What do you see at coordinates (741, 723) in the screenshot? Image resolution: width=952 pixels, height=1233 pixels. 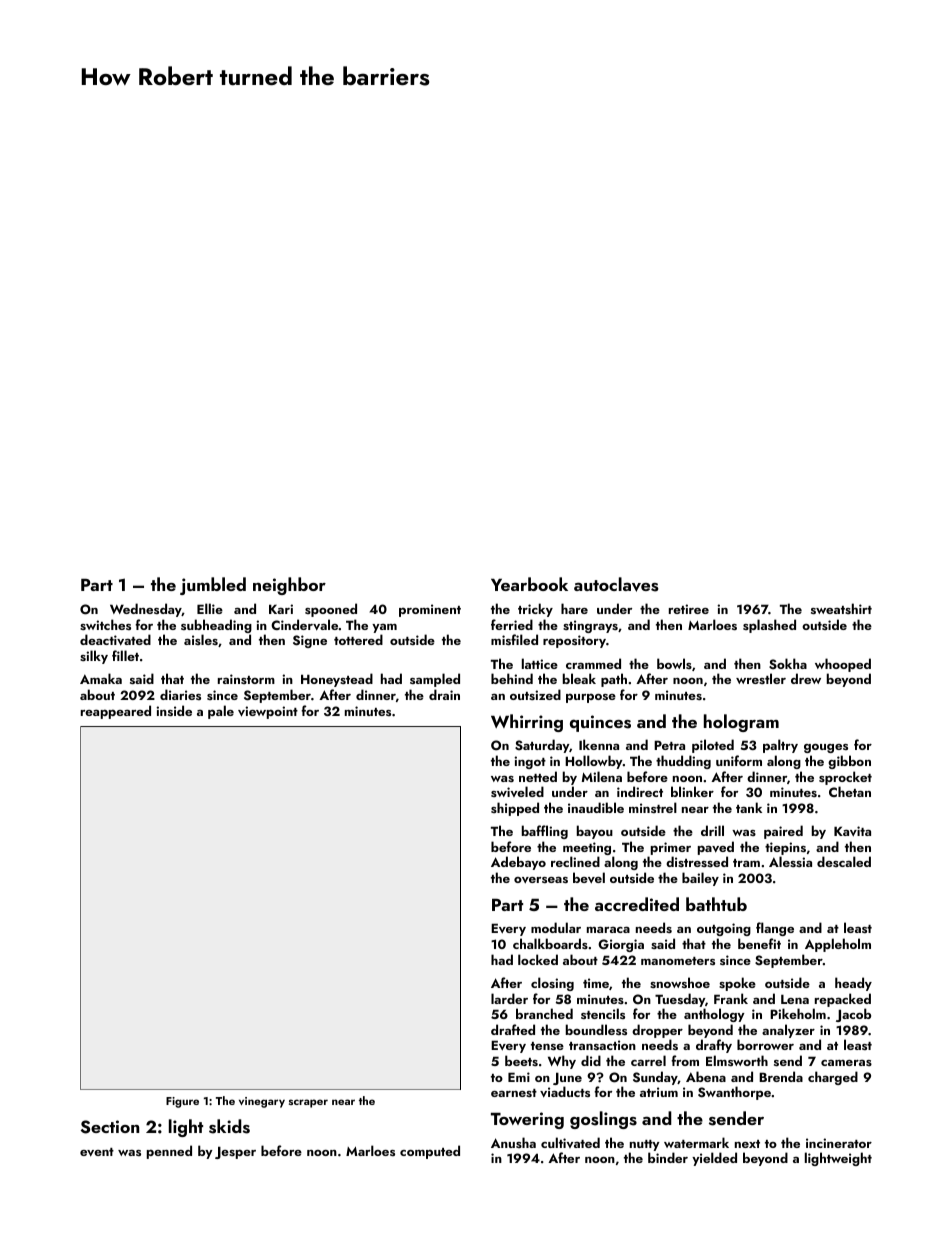 I see `hologram` at bounding box center [741, 723].
